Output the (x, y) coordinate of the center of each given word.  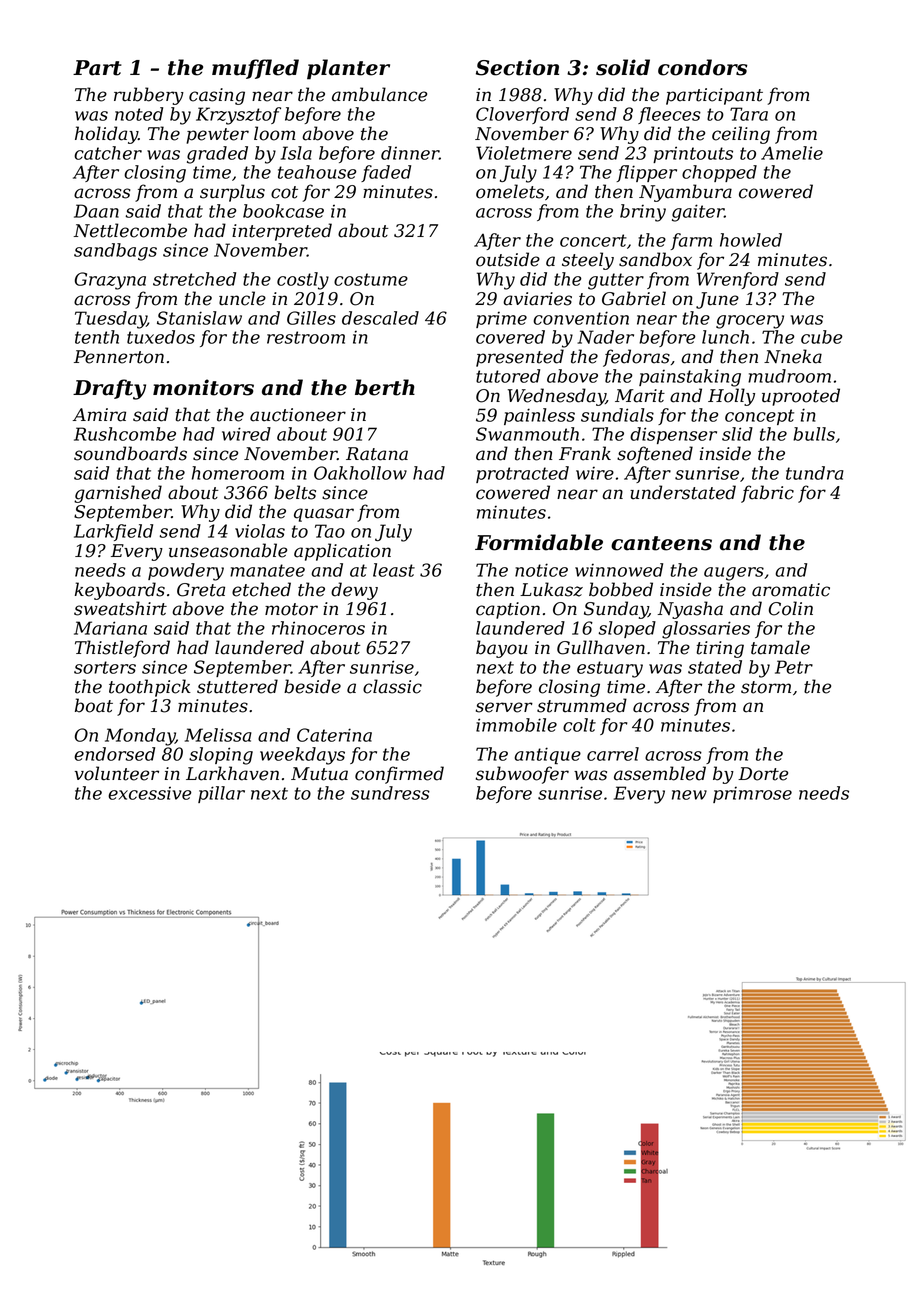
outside (508, 259)
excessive (149, 793)
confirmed (399, 775)
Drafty (109, 389)
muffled (255, 69)
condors (702, 67)
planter (348, 69)
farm (691, 241)
